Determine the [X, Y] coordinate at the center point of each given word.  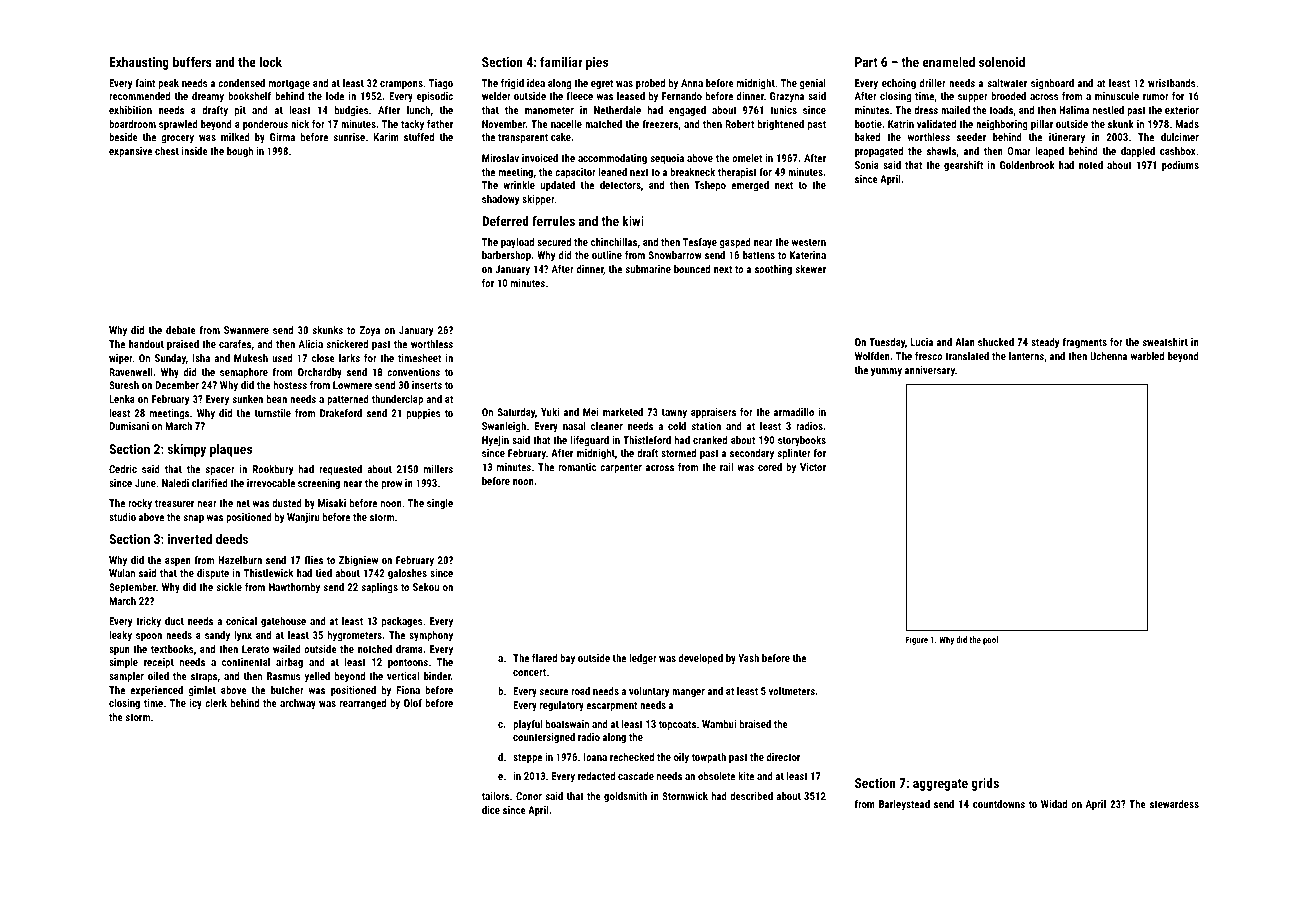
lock [271, 61]
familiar [561, 61]
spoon [149, 637]
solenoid [1002, 61]
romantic [577, 467]
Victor [813, 467]
